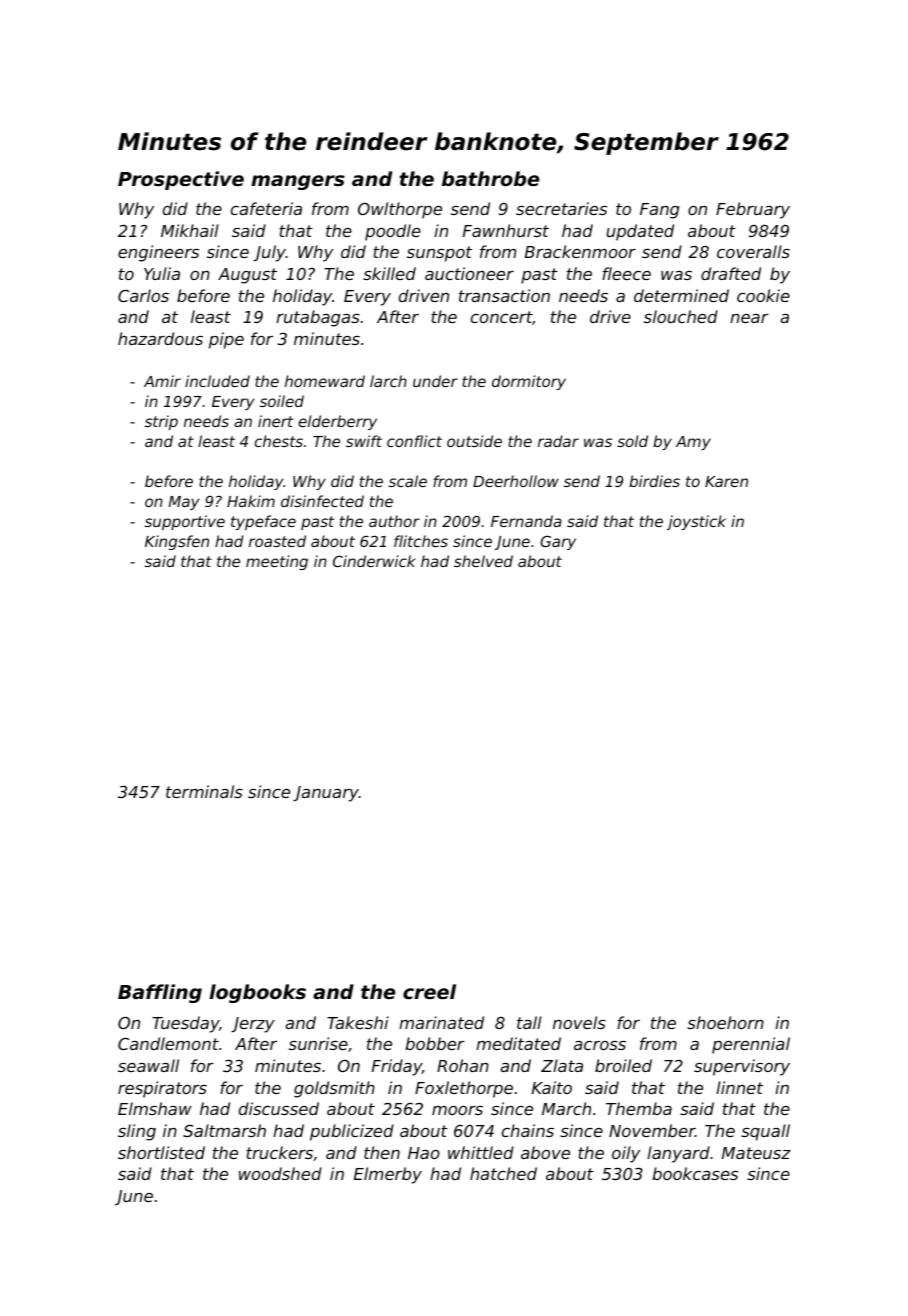  I want to click on shoehorn, so click(725, 1022).
